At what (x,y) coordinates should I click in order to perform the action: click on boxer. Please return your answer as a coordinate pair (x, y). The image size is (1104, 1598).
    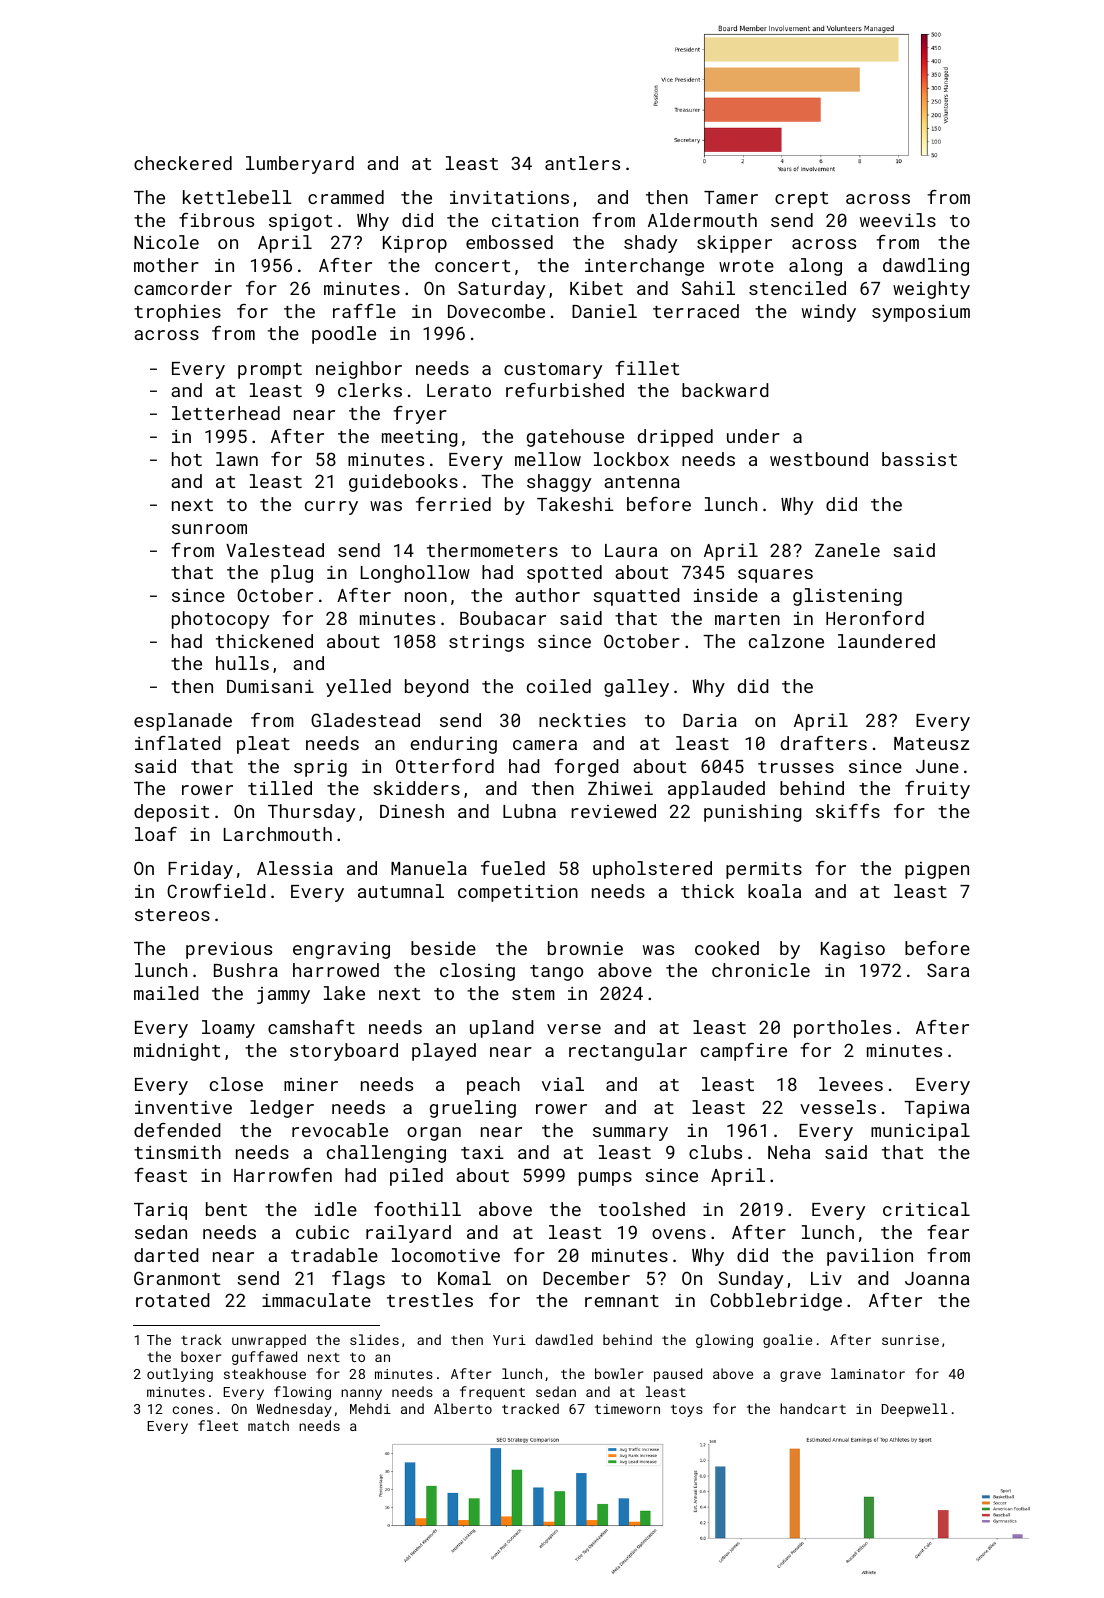
    Looking at the image, I should click on (201, 1356).
